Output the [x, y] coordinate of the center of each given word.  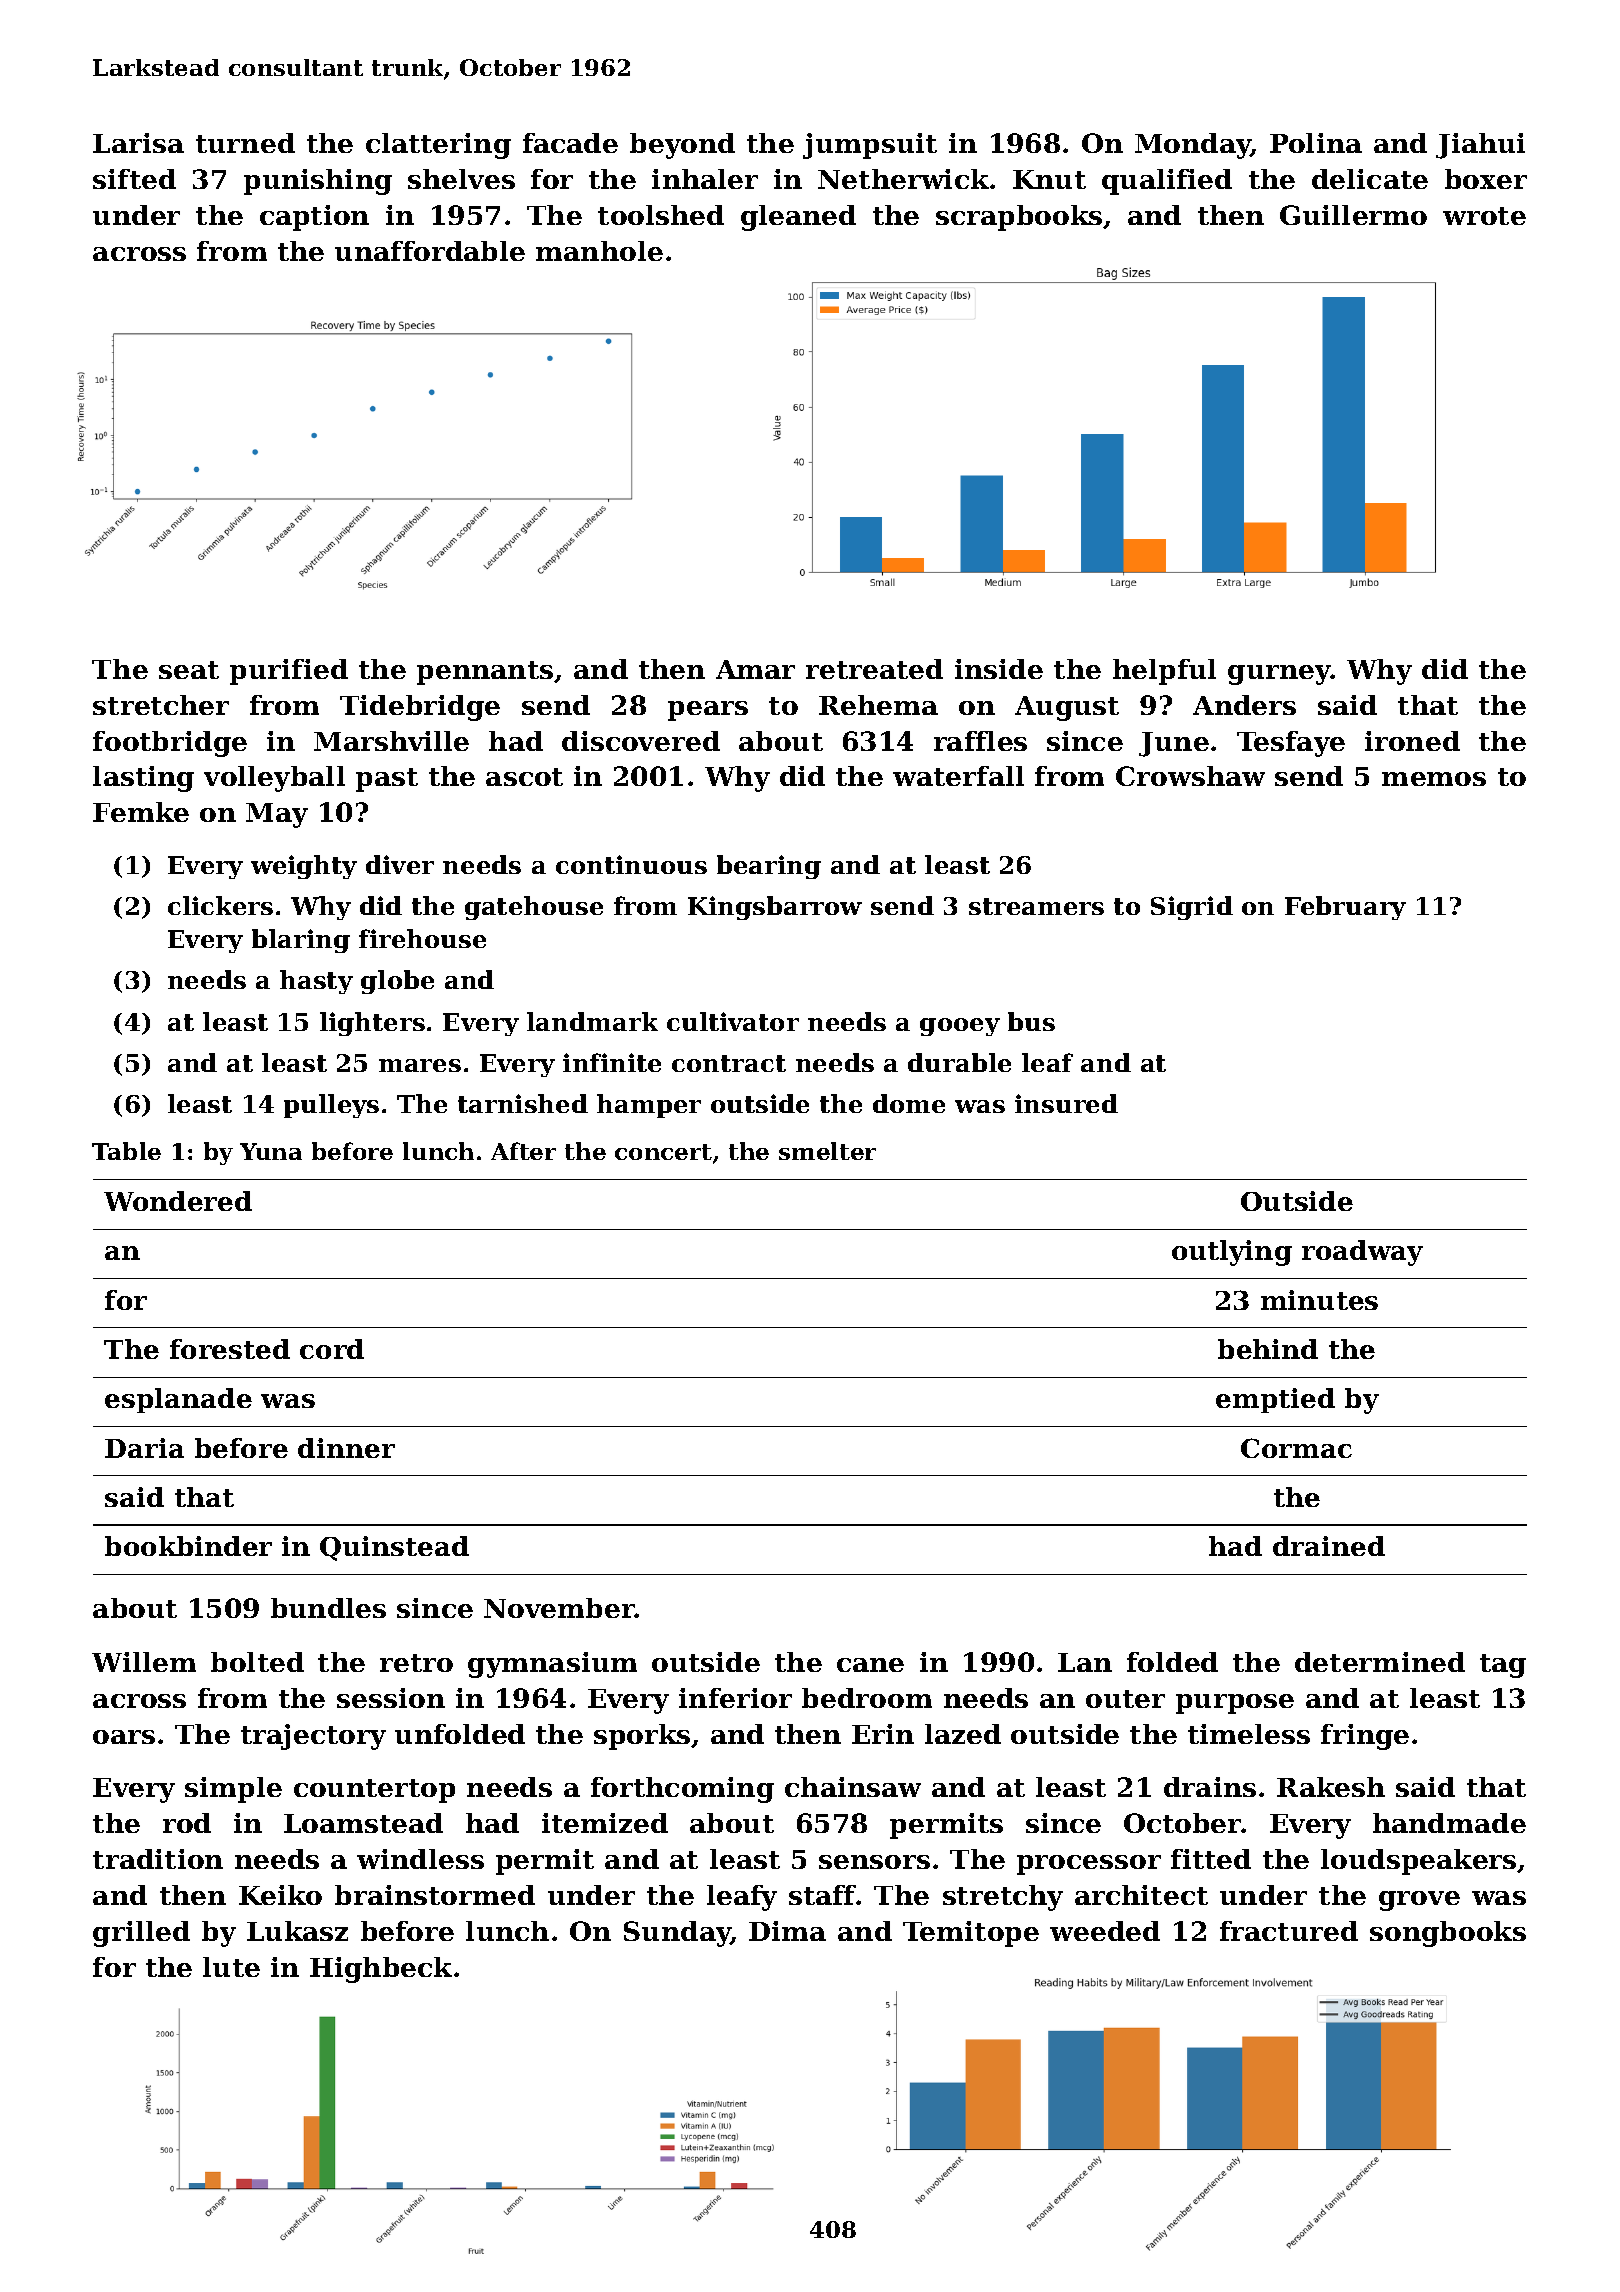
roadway [1362, 1253]
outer [1125, 1699]
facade [570, 143]
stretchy [1003, 1898]
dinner [346, 1448]
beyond [682, 146]
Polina [1316, 143]
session [391, 1698]
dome [909, 1103]
